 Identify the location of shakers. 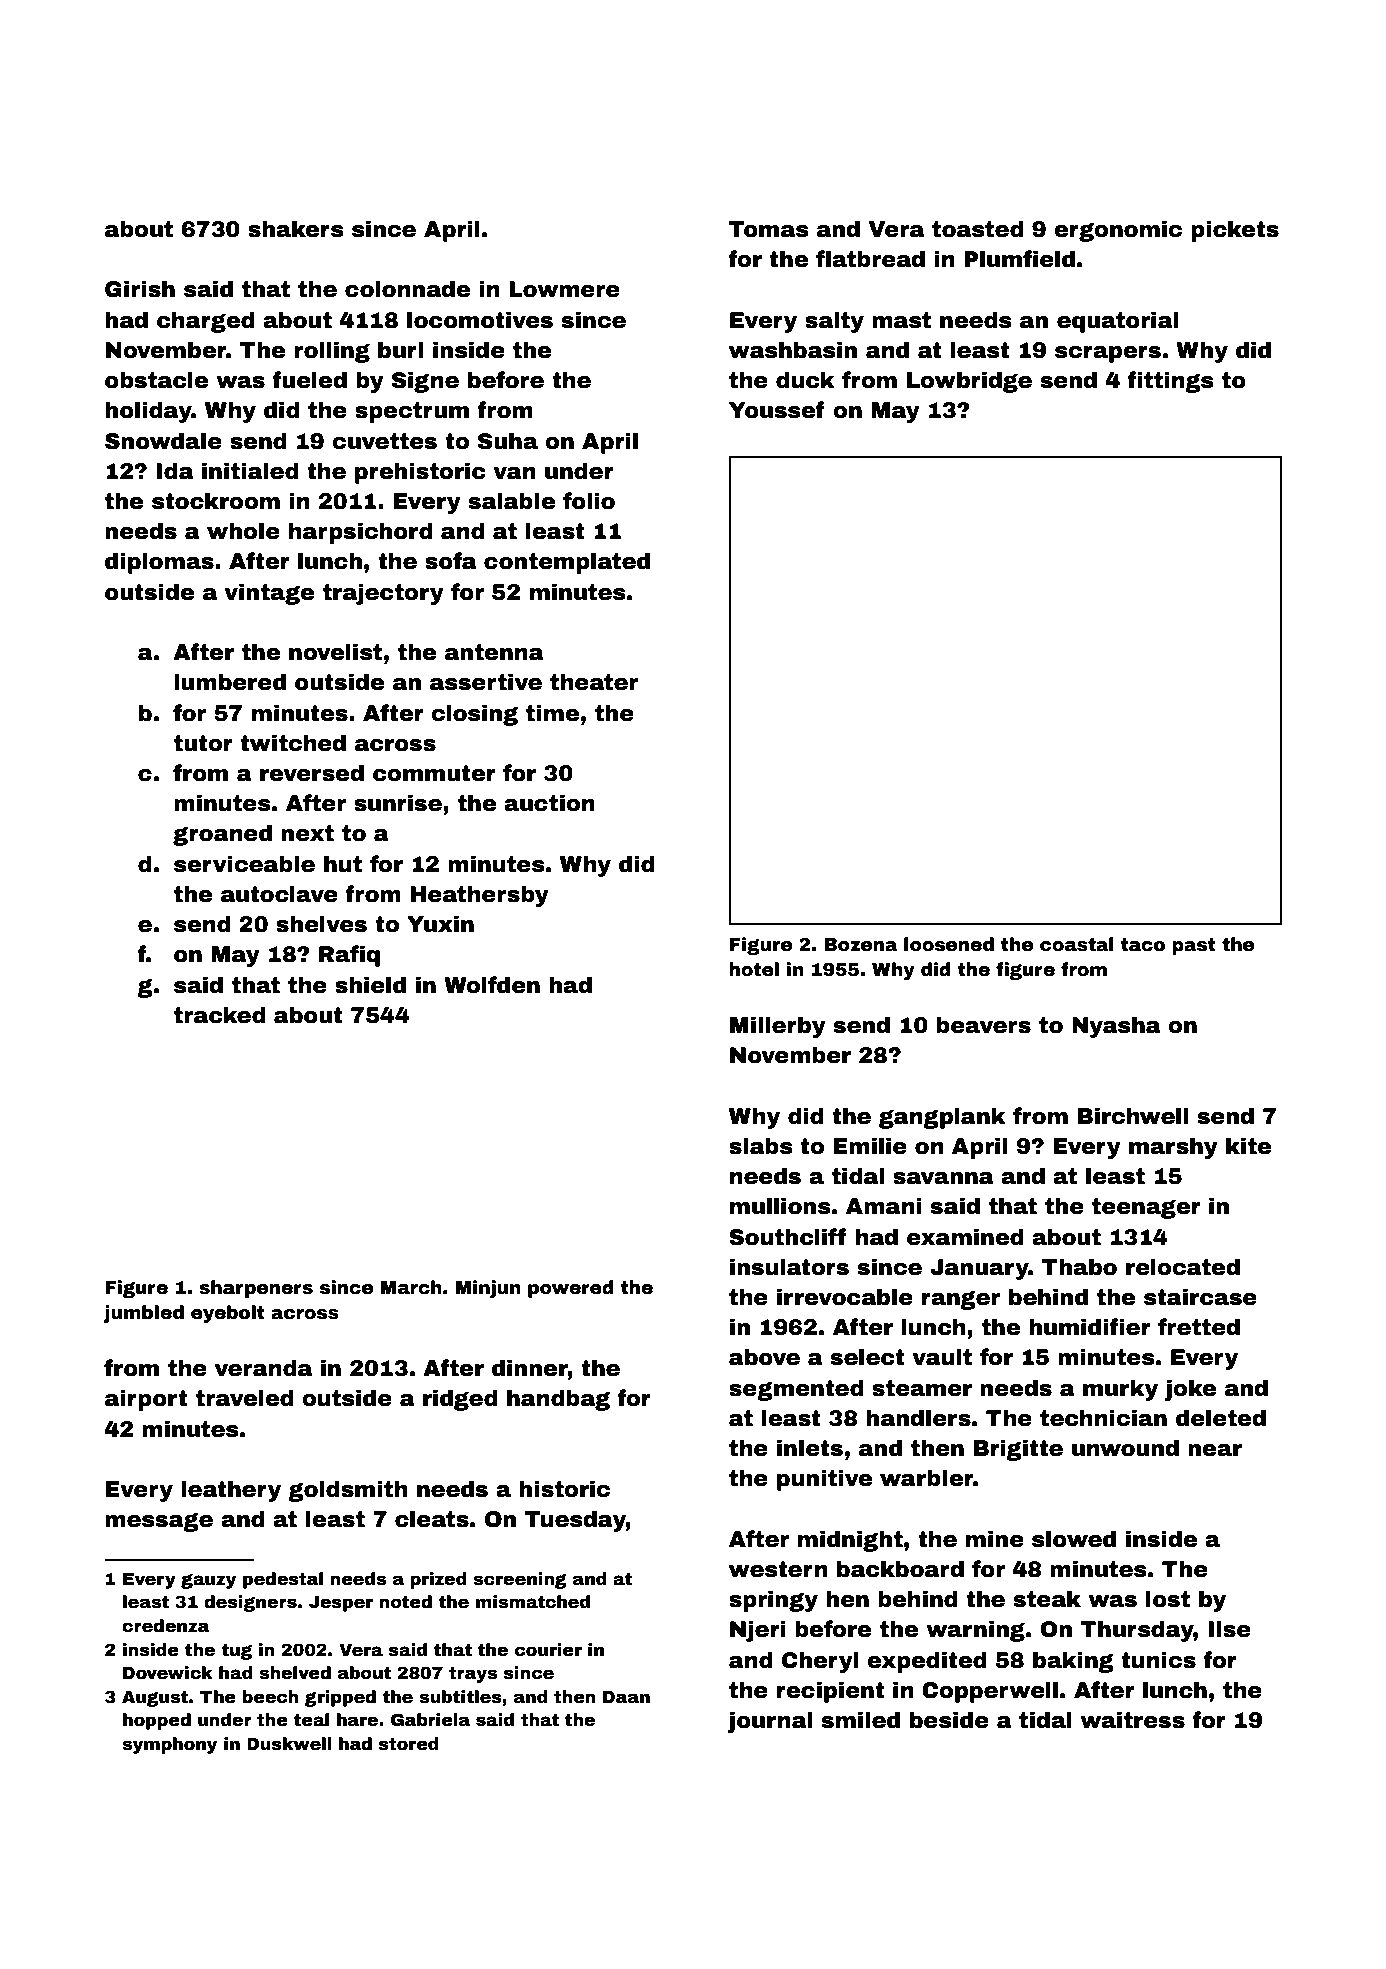
(295, 229).
